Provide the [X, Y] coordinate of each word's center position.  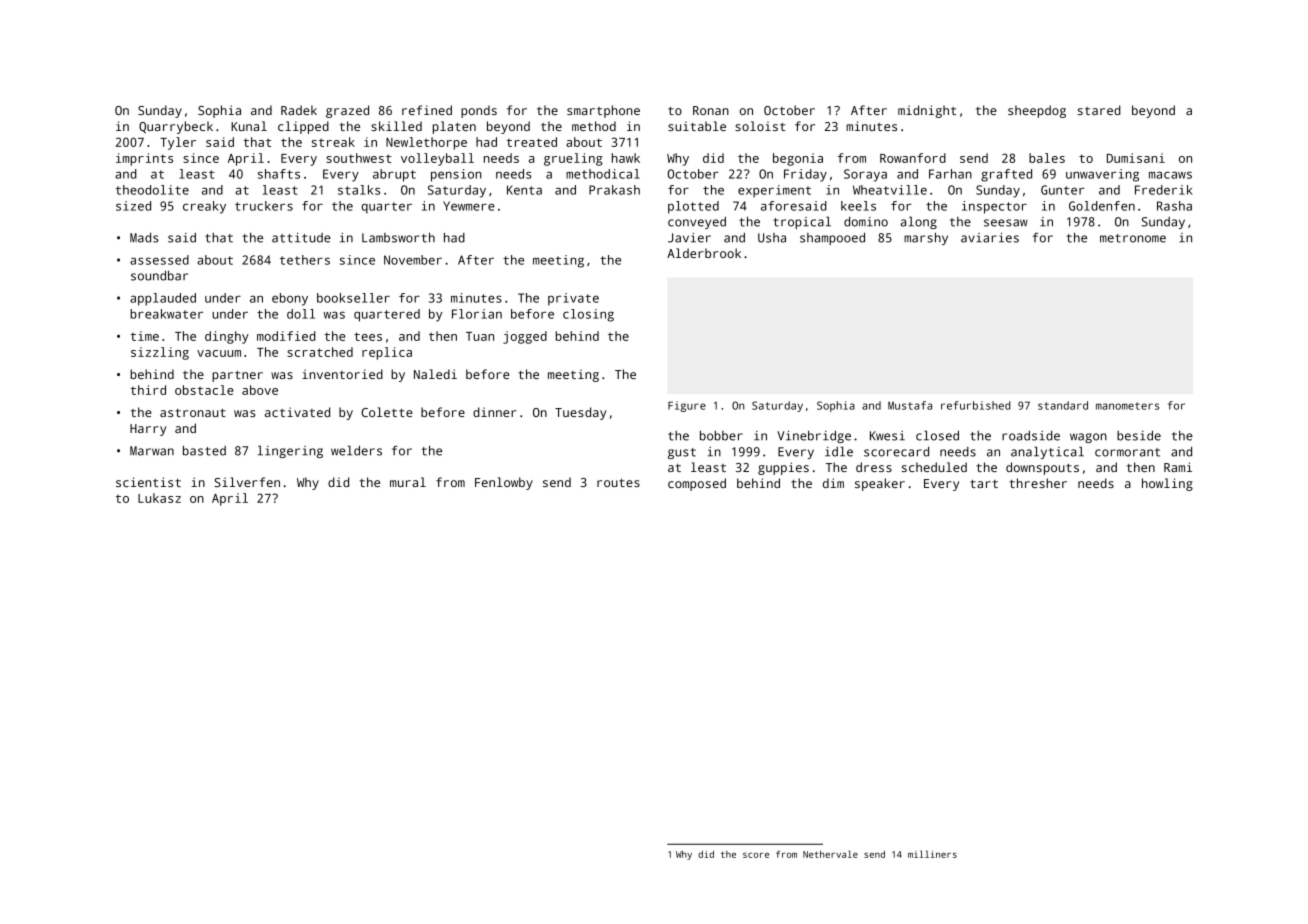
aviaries [990, 238]
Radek [299, 110]
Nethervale [830, 854]
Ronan [711, 110]
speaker [880, 484]
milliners [932, 854]
